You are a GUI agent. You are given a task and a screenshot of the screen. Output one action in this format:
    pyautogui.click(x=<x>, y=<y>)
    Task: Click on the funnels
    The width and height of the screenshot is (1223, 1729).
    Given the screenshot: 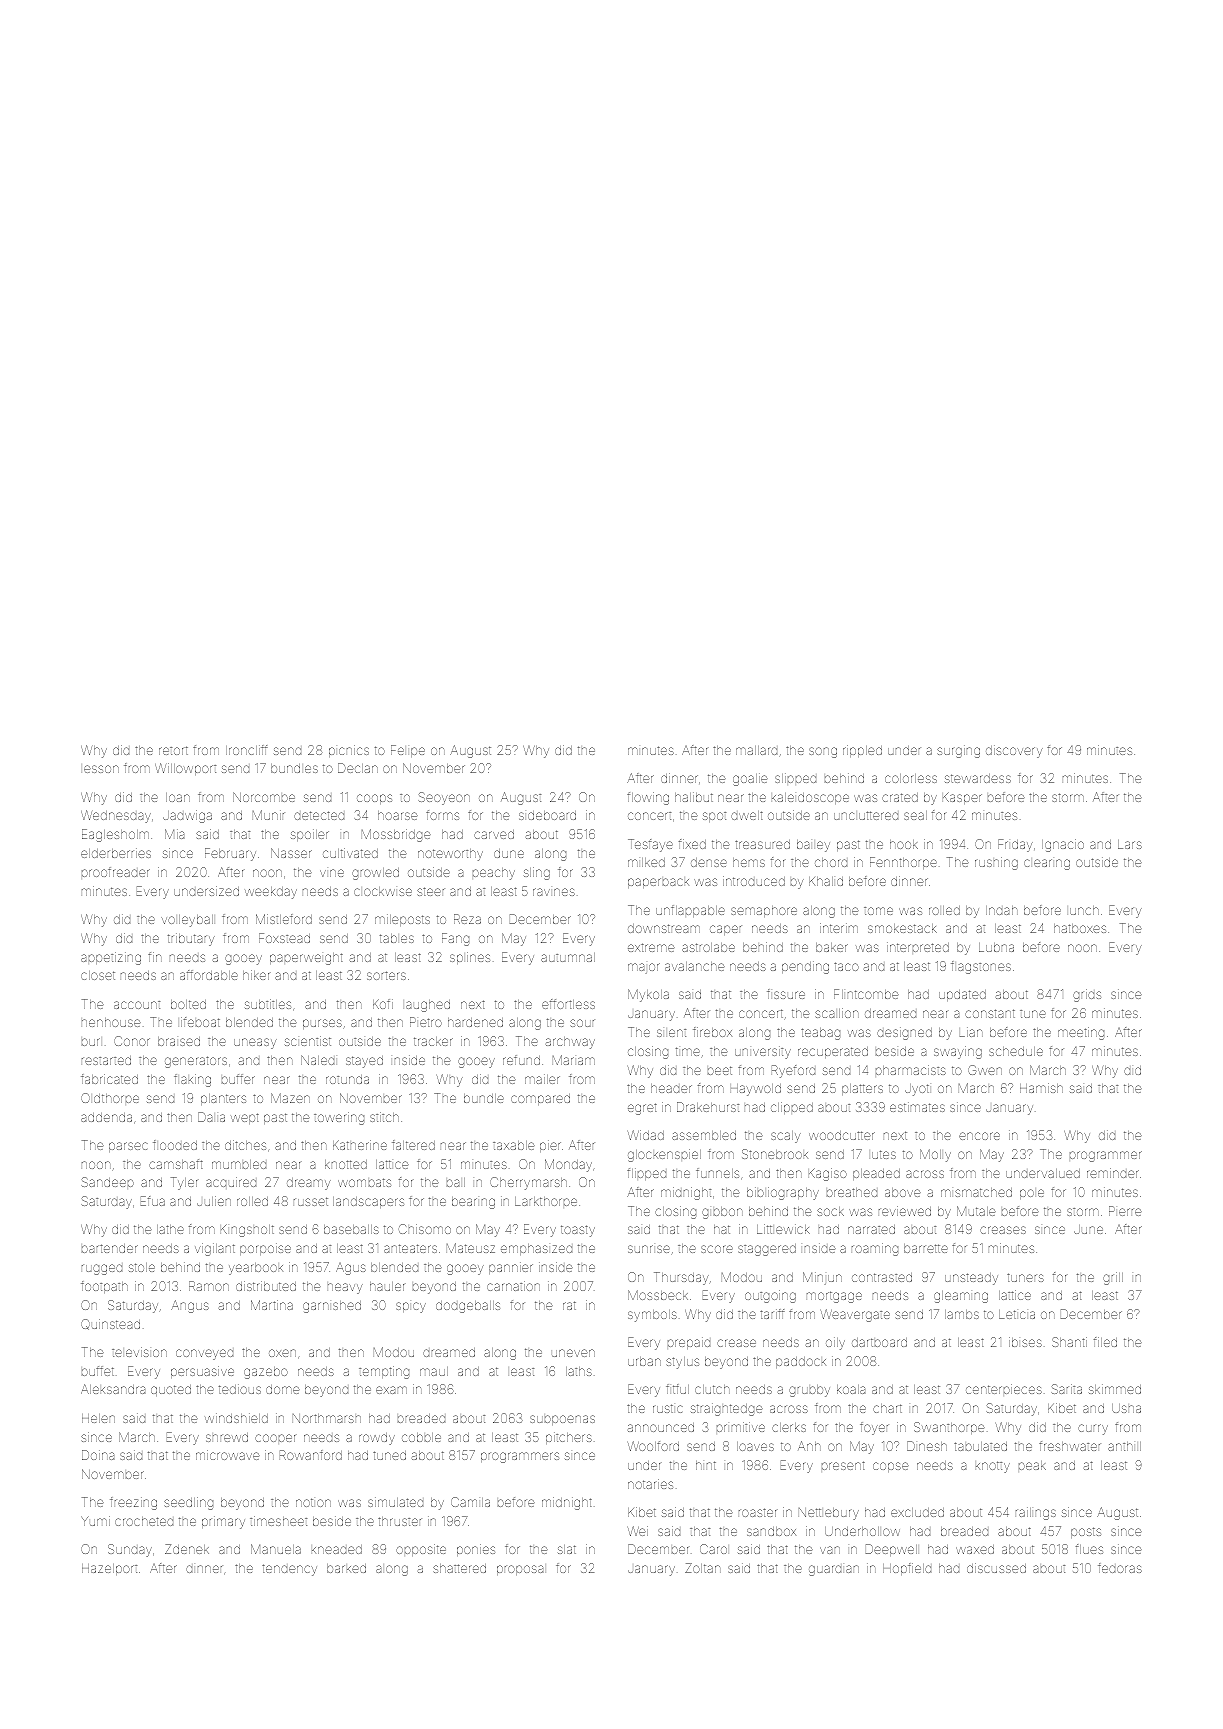 What is the action you would take?
    pyautogui.click(x=717, y=1173)
